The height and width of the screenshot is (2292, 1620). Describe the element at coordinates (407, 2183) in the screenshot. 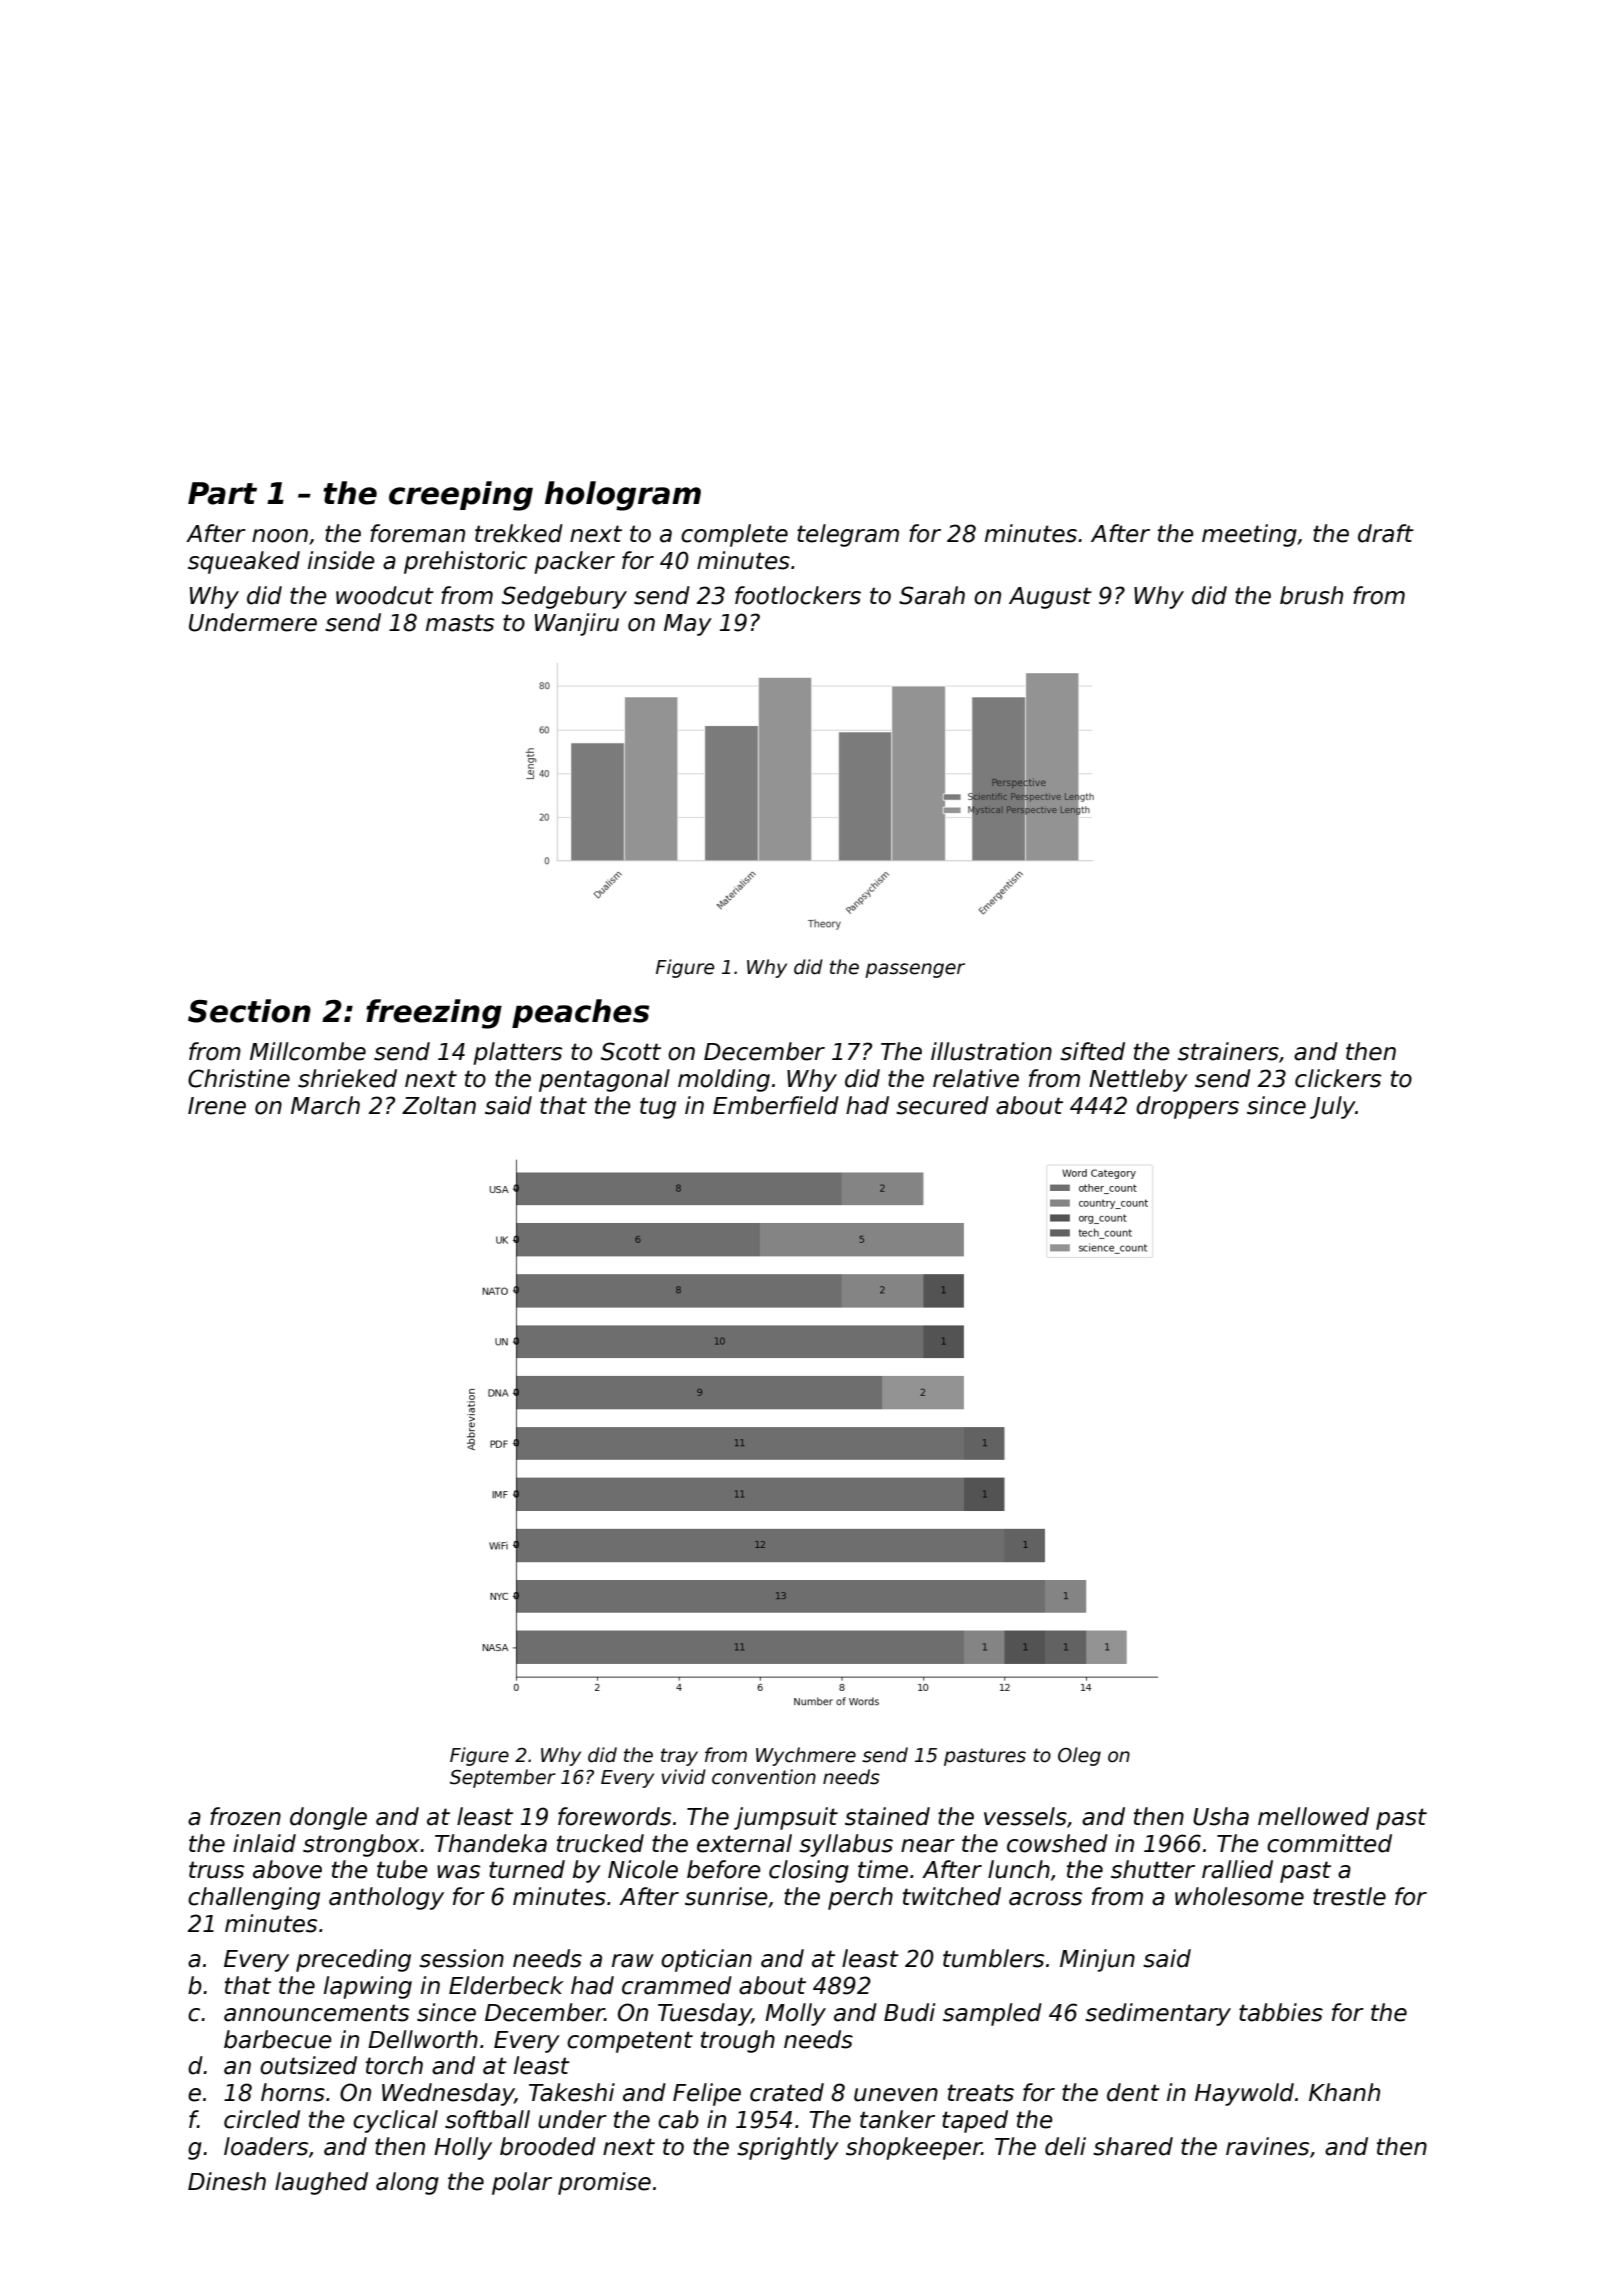

I see `along` at that location.
